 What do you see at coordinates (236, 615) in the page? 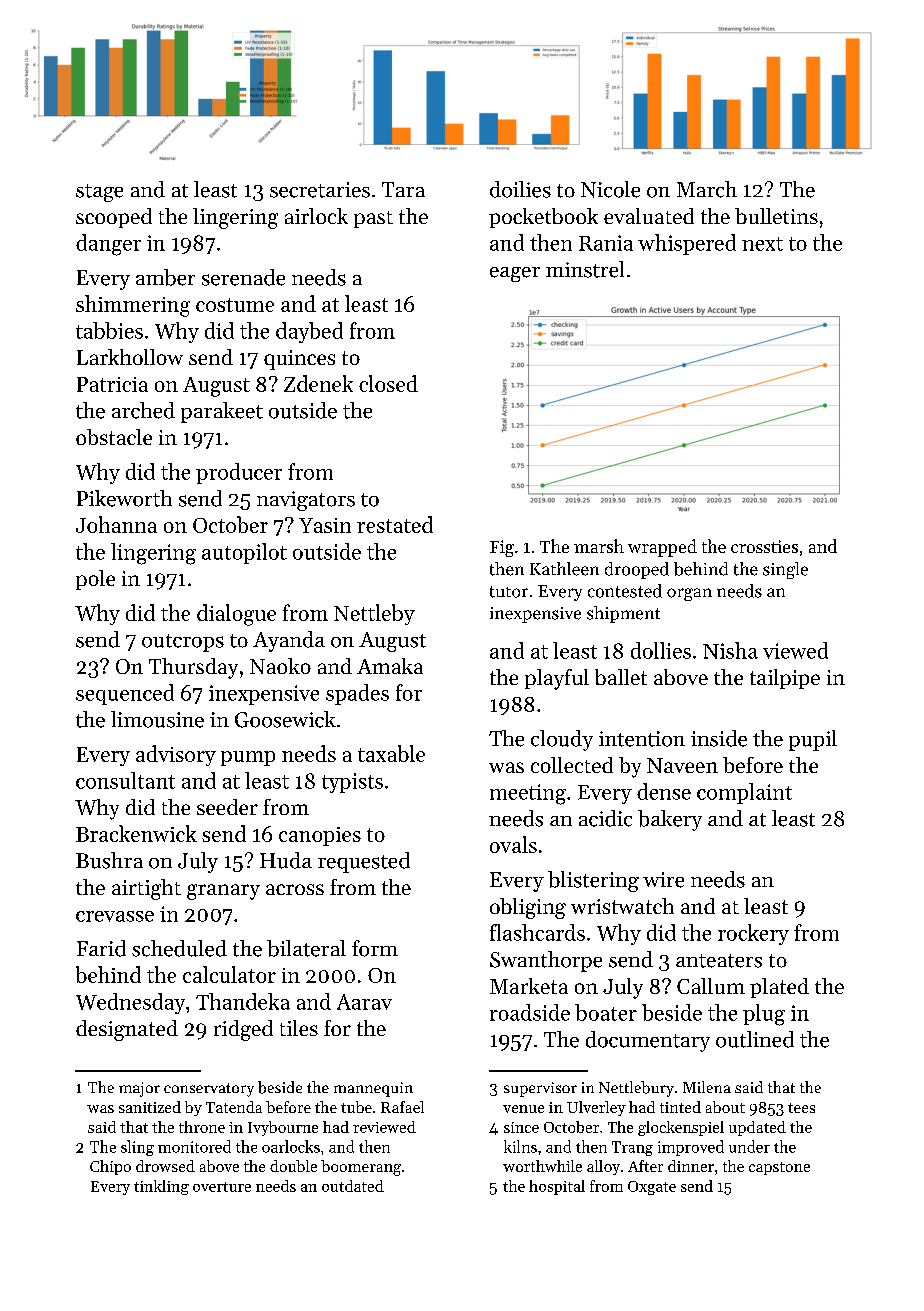
I see `dialogue` at bounding box center [236, 615].
